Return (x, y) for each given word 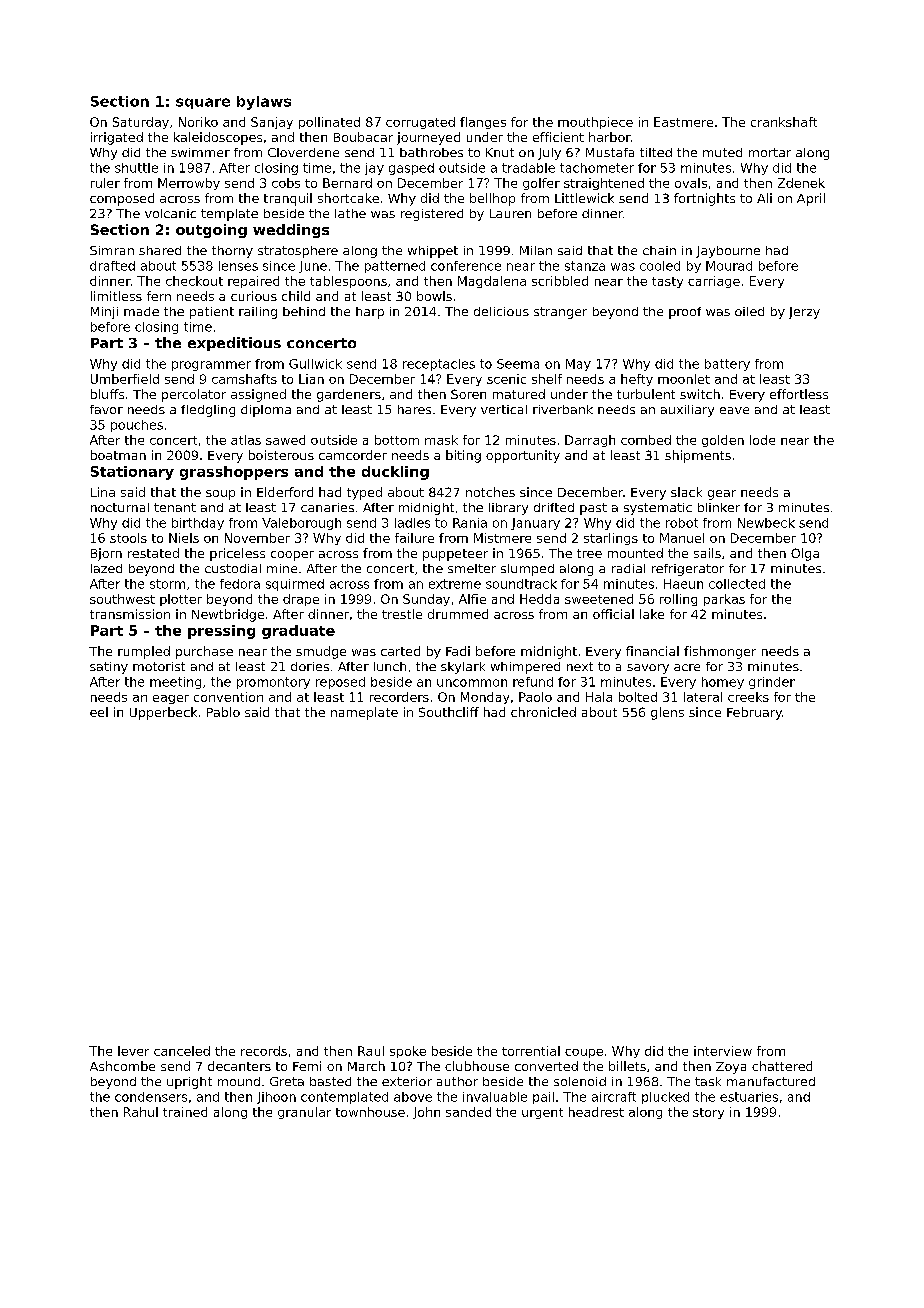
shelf (547, 379)
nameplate (364, 713)
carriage (714, 282)
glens (667, 713)
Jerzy (804, 313)
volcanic (170, 213)
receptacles (439, 365)
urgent (542, 1113)
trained (185, 1112)
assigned (258, 395)
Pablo (223, 712)
